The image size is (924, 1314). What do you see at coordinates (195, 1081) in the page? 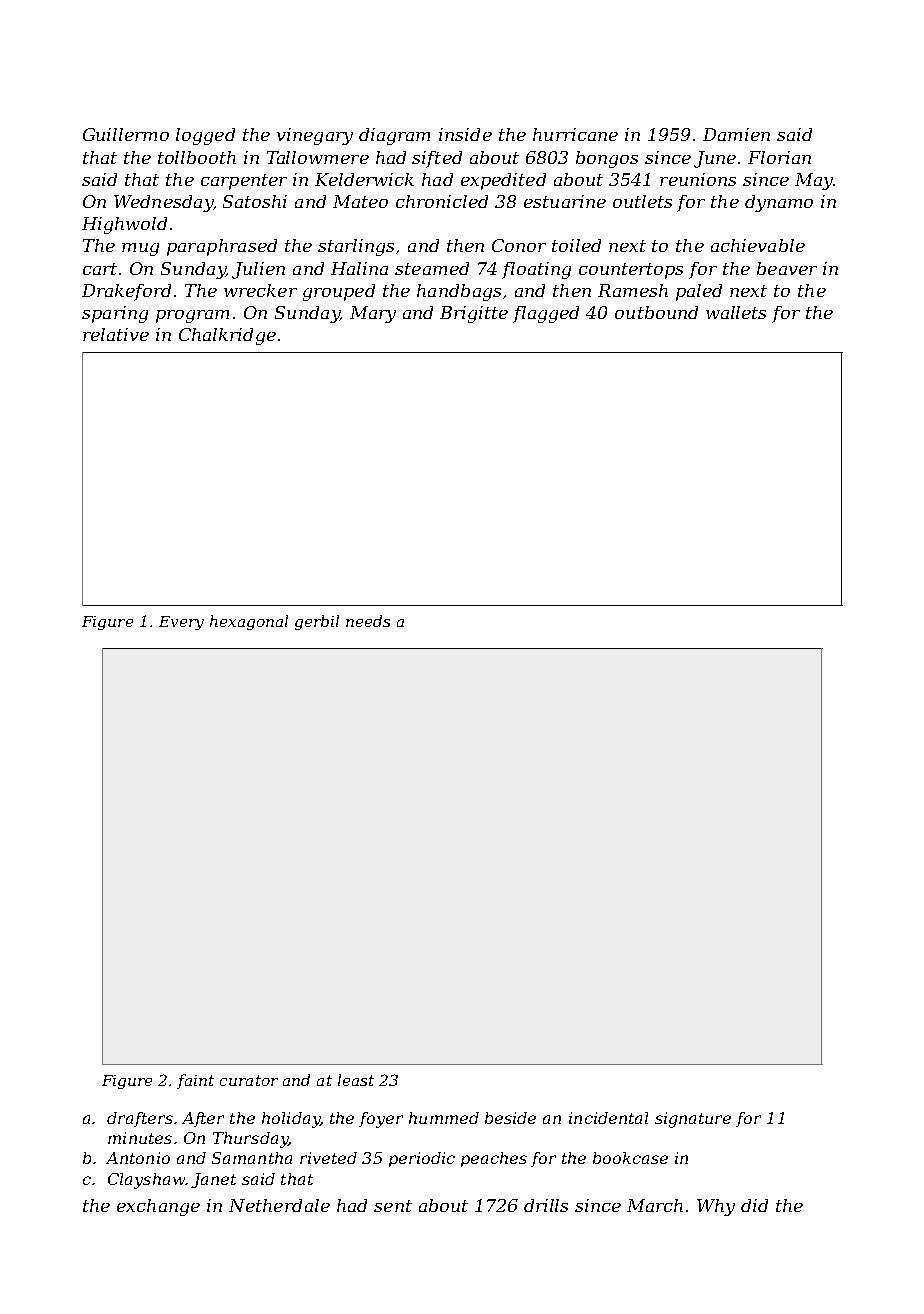
I see `faint` at bounding box center [195, 1081].
